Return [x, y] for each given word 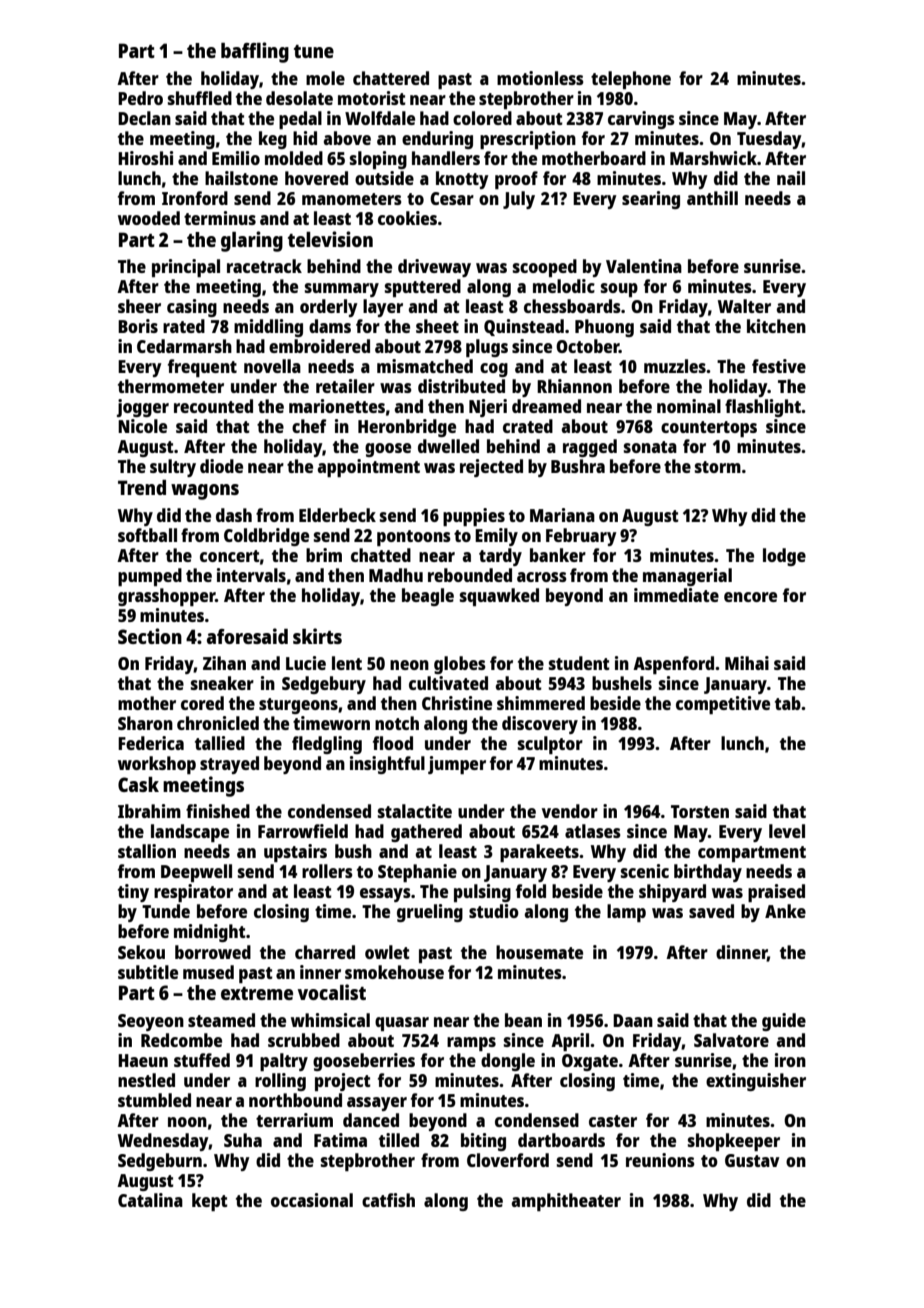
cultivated [448, 683]
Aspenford [673, 665]
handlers [446, 158]
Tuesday [769, 140]
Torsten [700, 811]
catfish [388, 1200]
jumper [457, 765]
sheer [139, 306]
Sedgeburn [160, 1162]
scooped [545, 268]
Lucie [306, 663]
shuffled [200, 98]
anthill [712, 198]
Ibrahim [149, 811]
